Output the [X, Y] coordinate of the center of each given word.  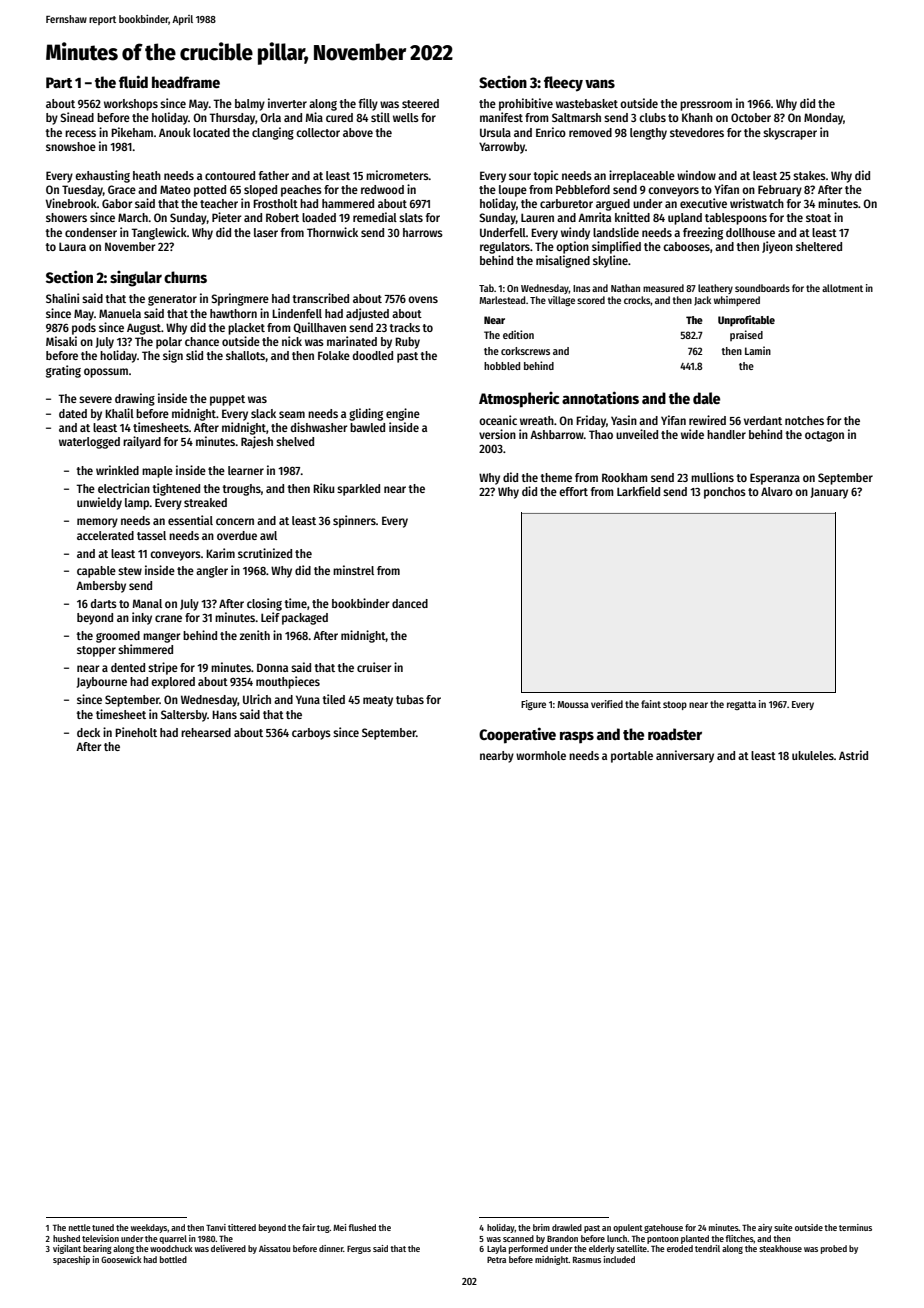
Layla [496, 1249]
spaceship [71, 1260]
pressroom [706, 106]
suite [783, 1227]
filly [368, 104]
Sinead [77, 117]
